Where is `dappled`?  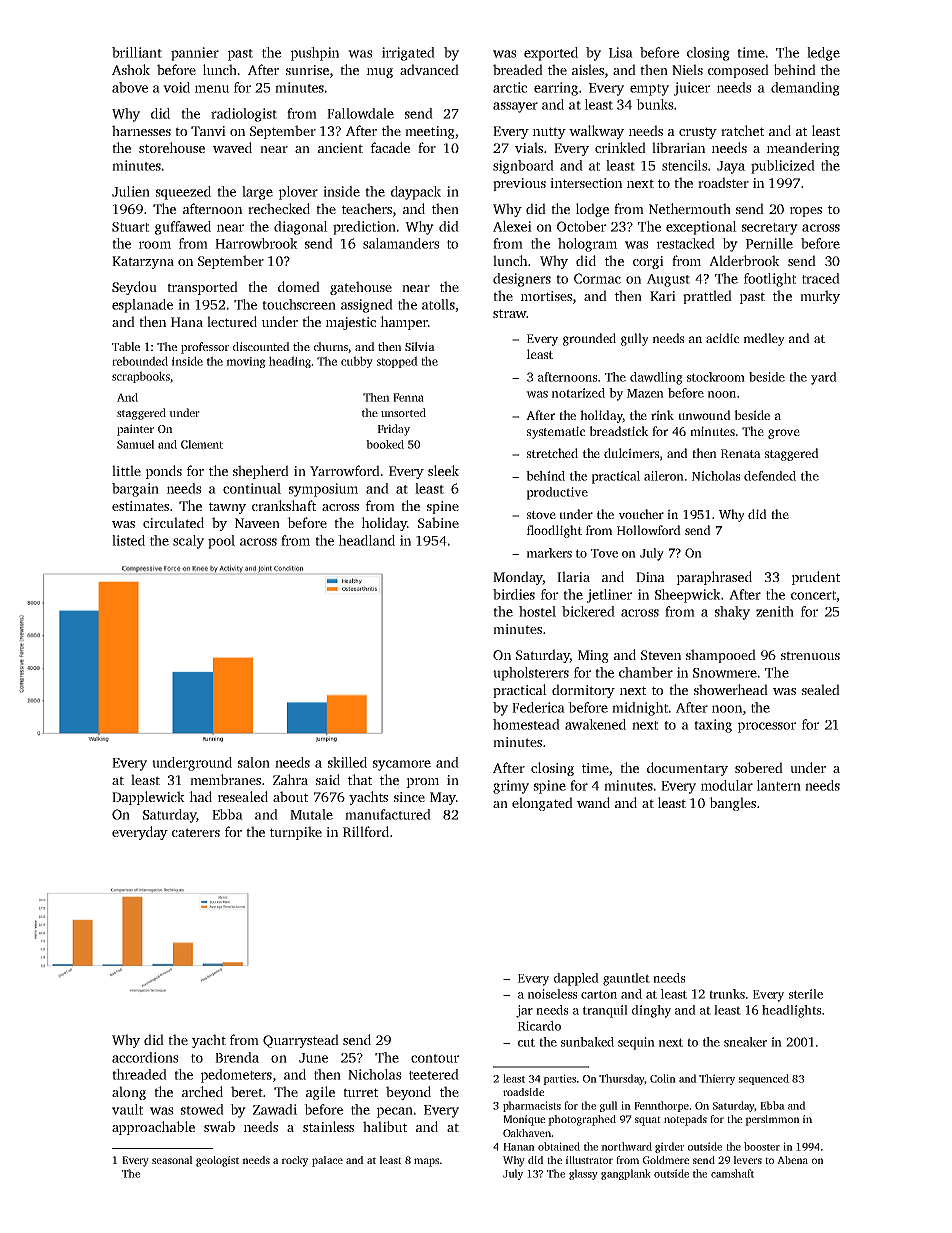 dappled is located at coordinates (576, 979).
